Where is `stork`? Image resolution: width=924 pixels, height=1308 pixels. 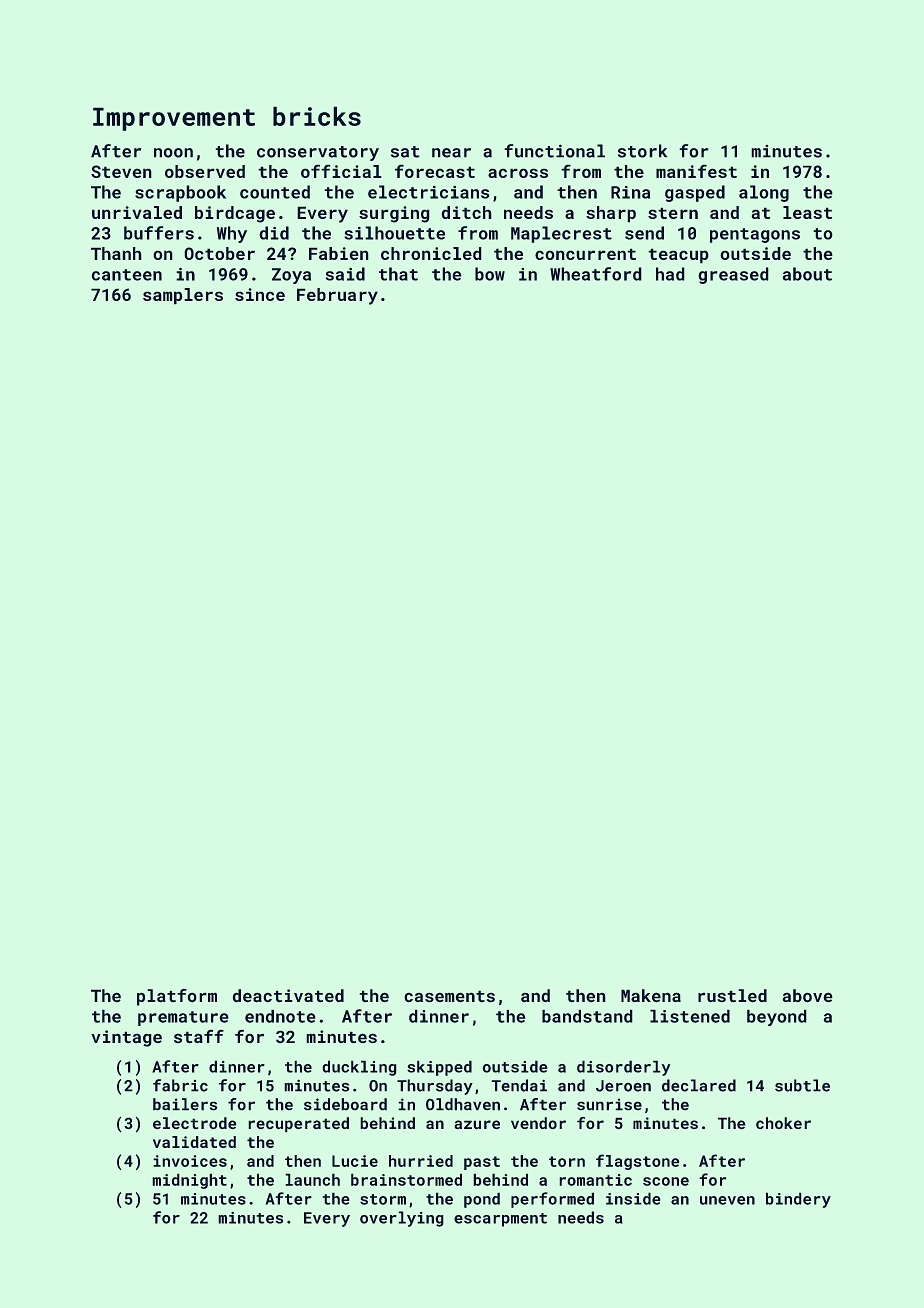 stork is located at coordinates (642, 151).
